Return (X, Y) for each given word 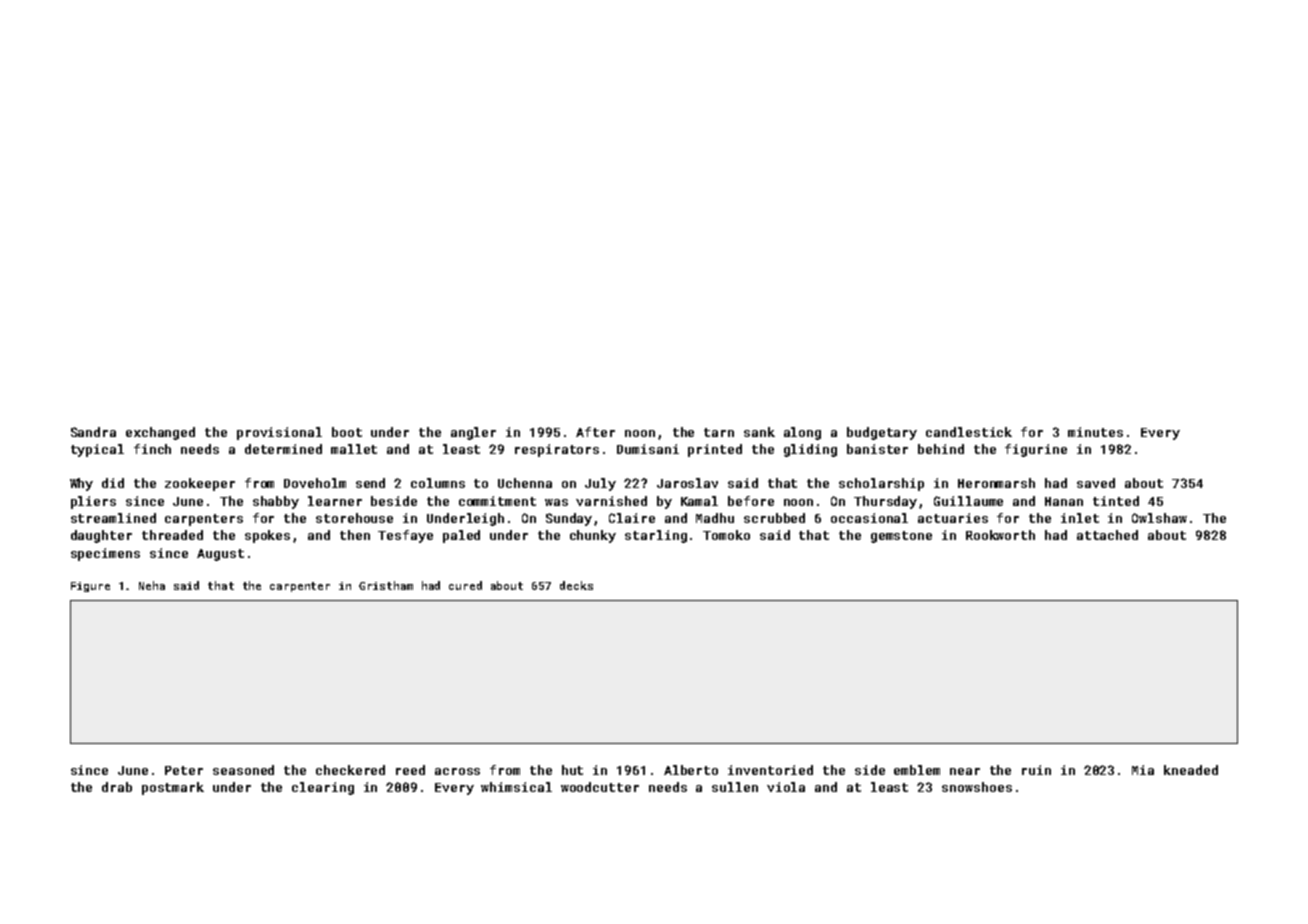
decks (576, 585)
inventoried (770, 770)
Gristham (386, 585)
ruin (1036, 770)
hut (572, 770)
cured (465, 585)
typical (97, 450)
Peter (184, 770)
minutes (1095, 432)
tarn (719, 432)
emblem (917, 770)
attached (1107, 535)
